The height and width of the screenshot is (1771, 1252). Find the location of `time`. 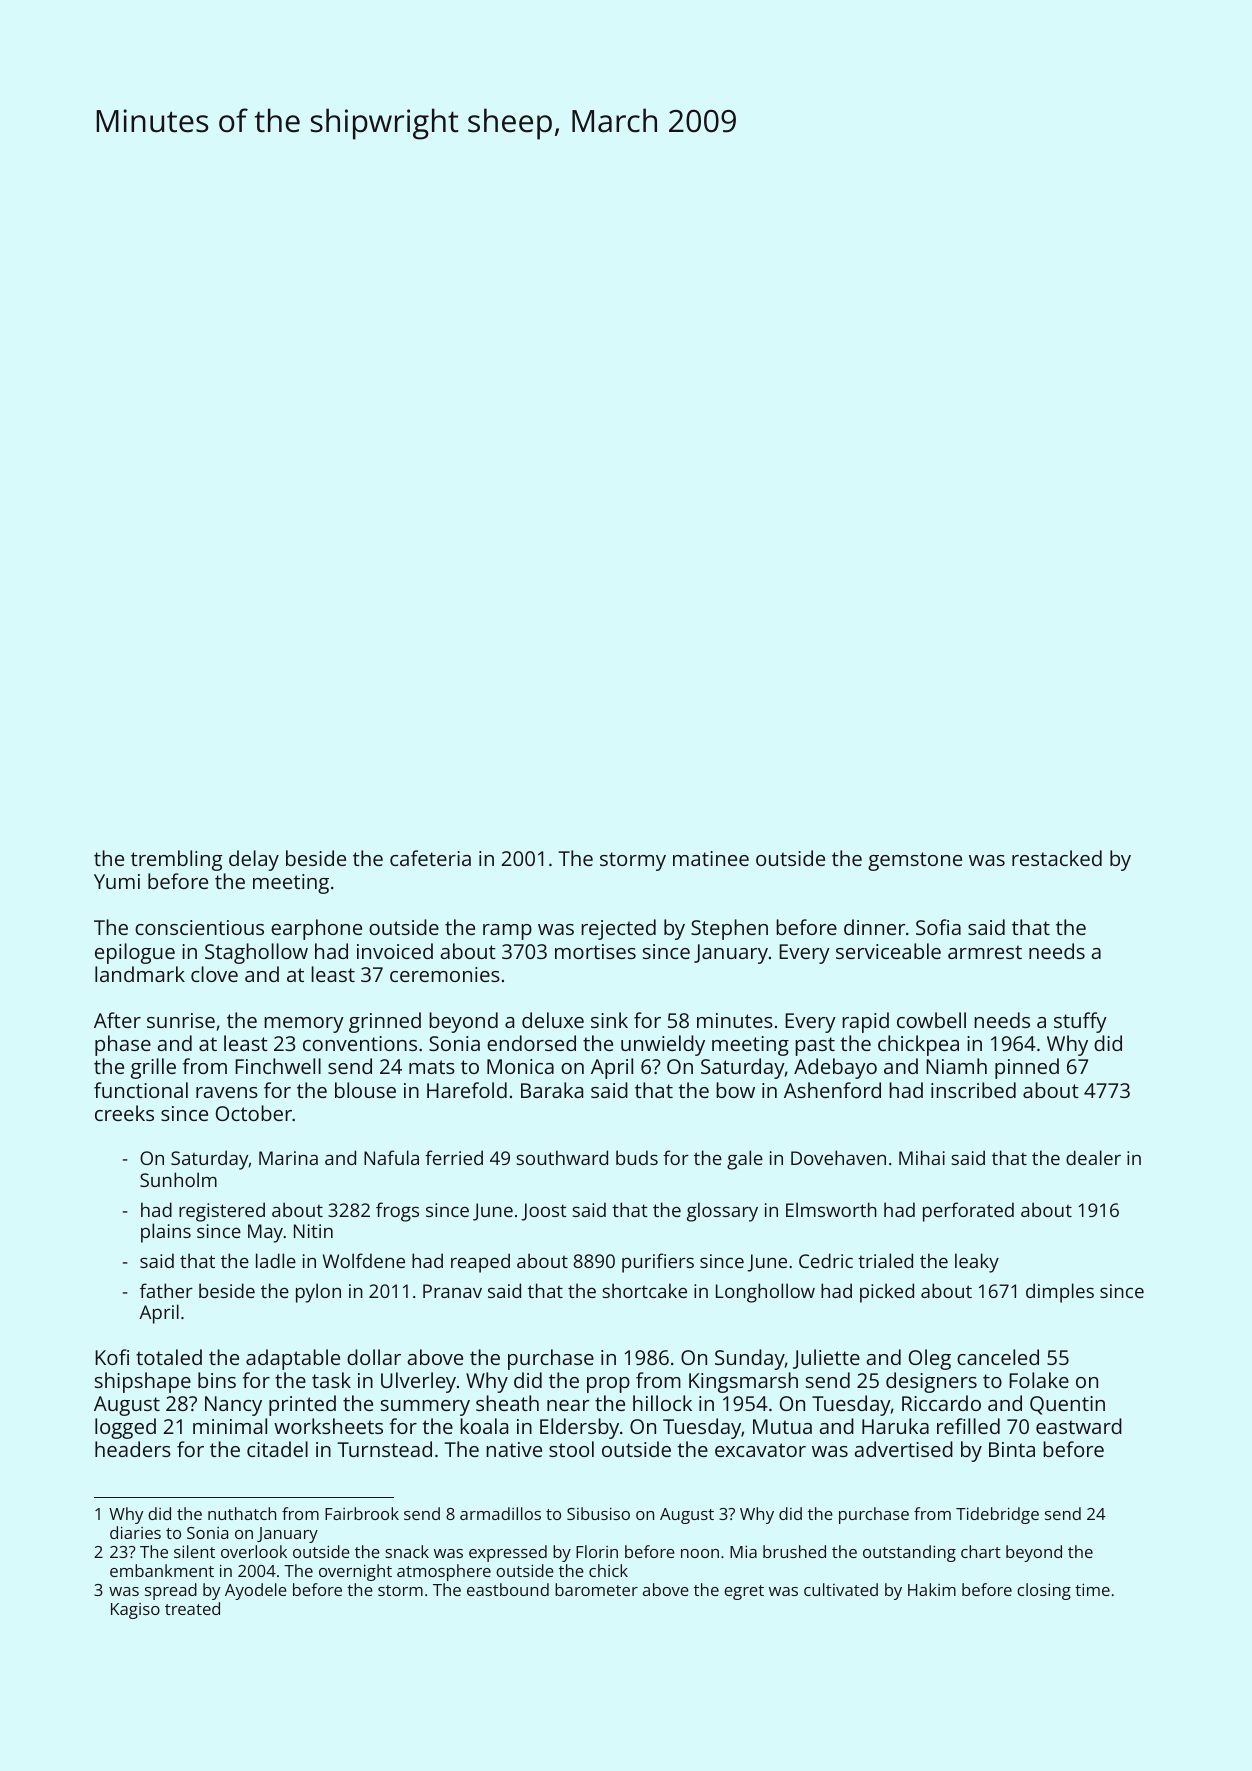

time is located at coordinates (1092, 1589).
